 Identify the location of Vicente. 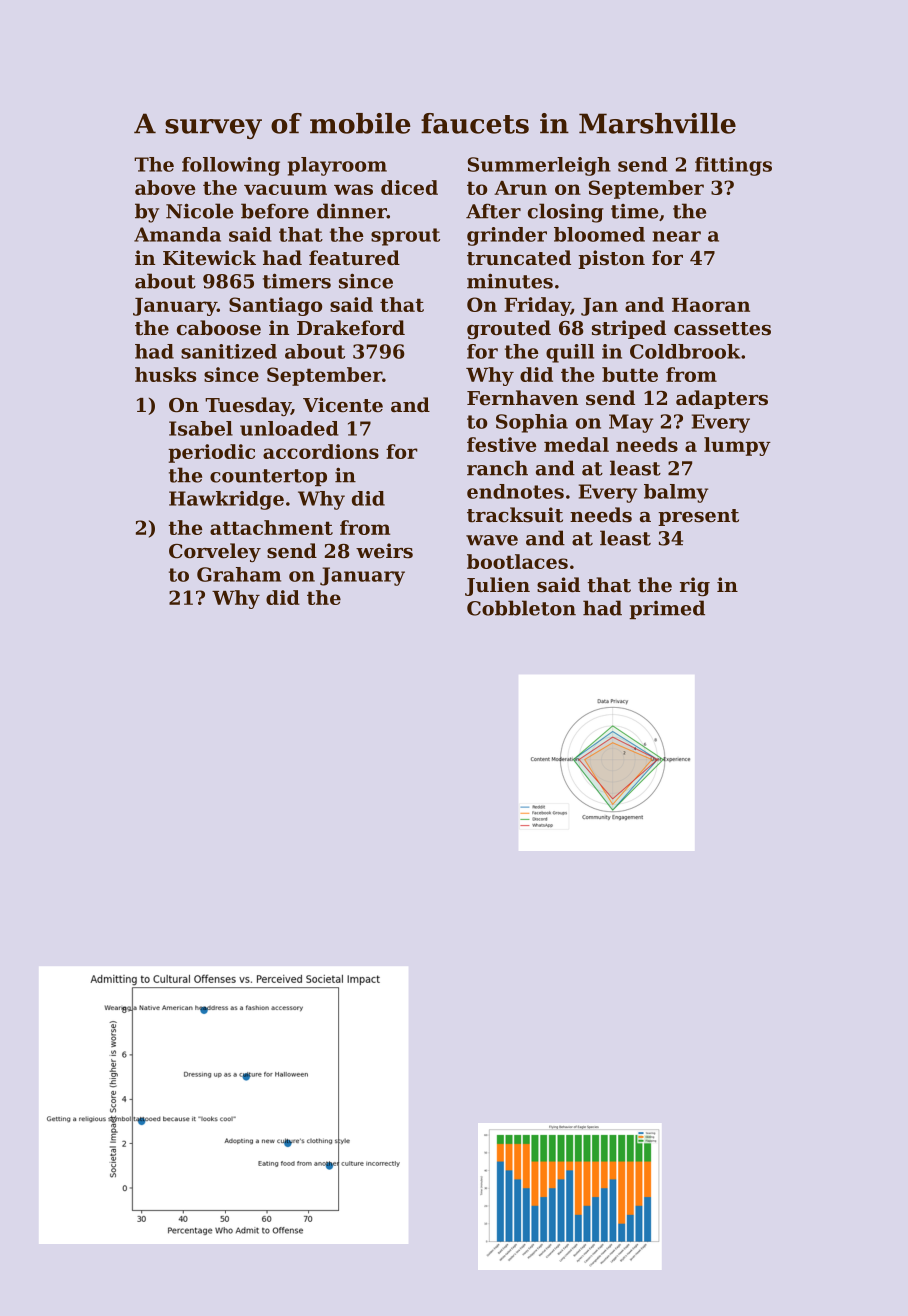
(343, 405).
